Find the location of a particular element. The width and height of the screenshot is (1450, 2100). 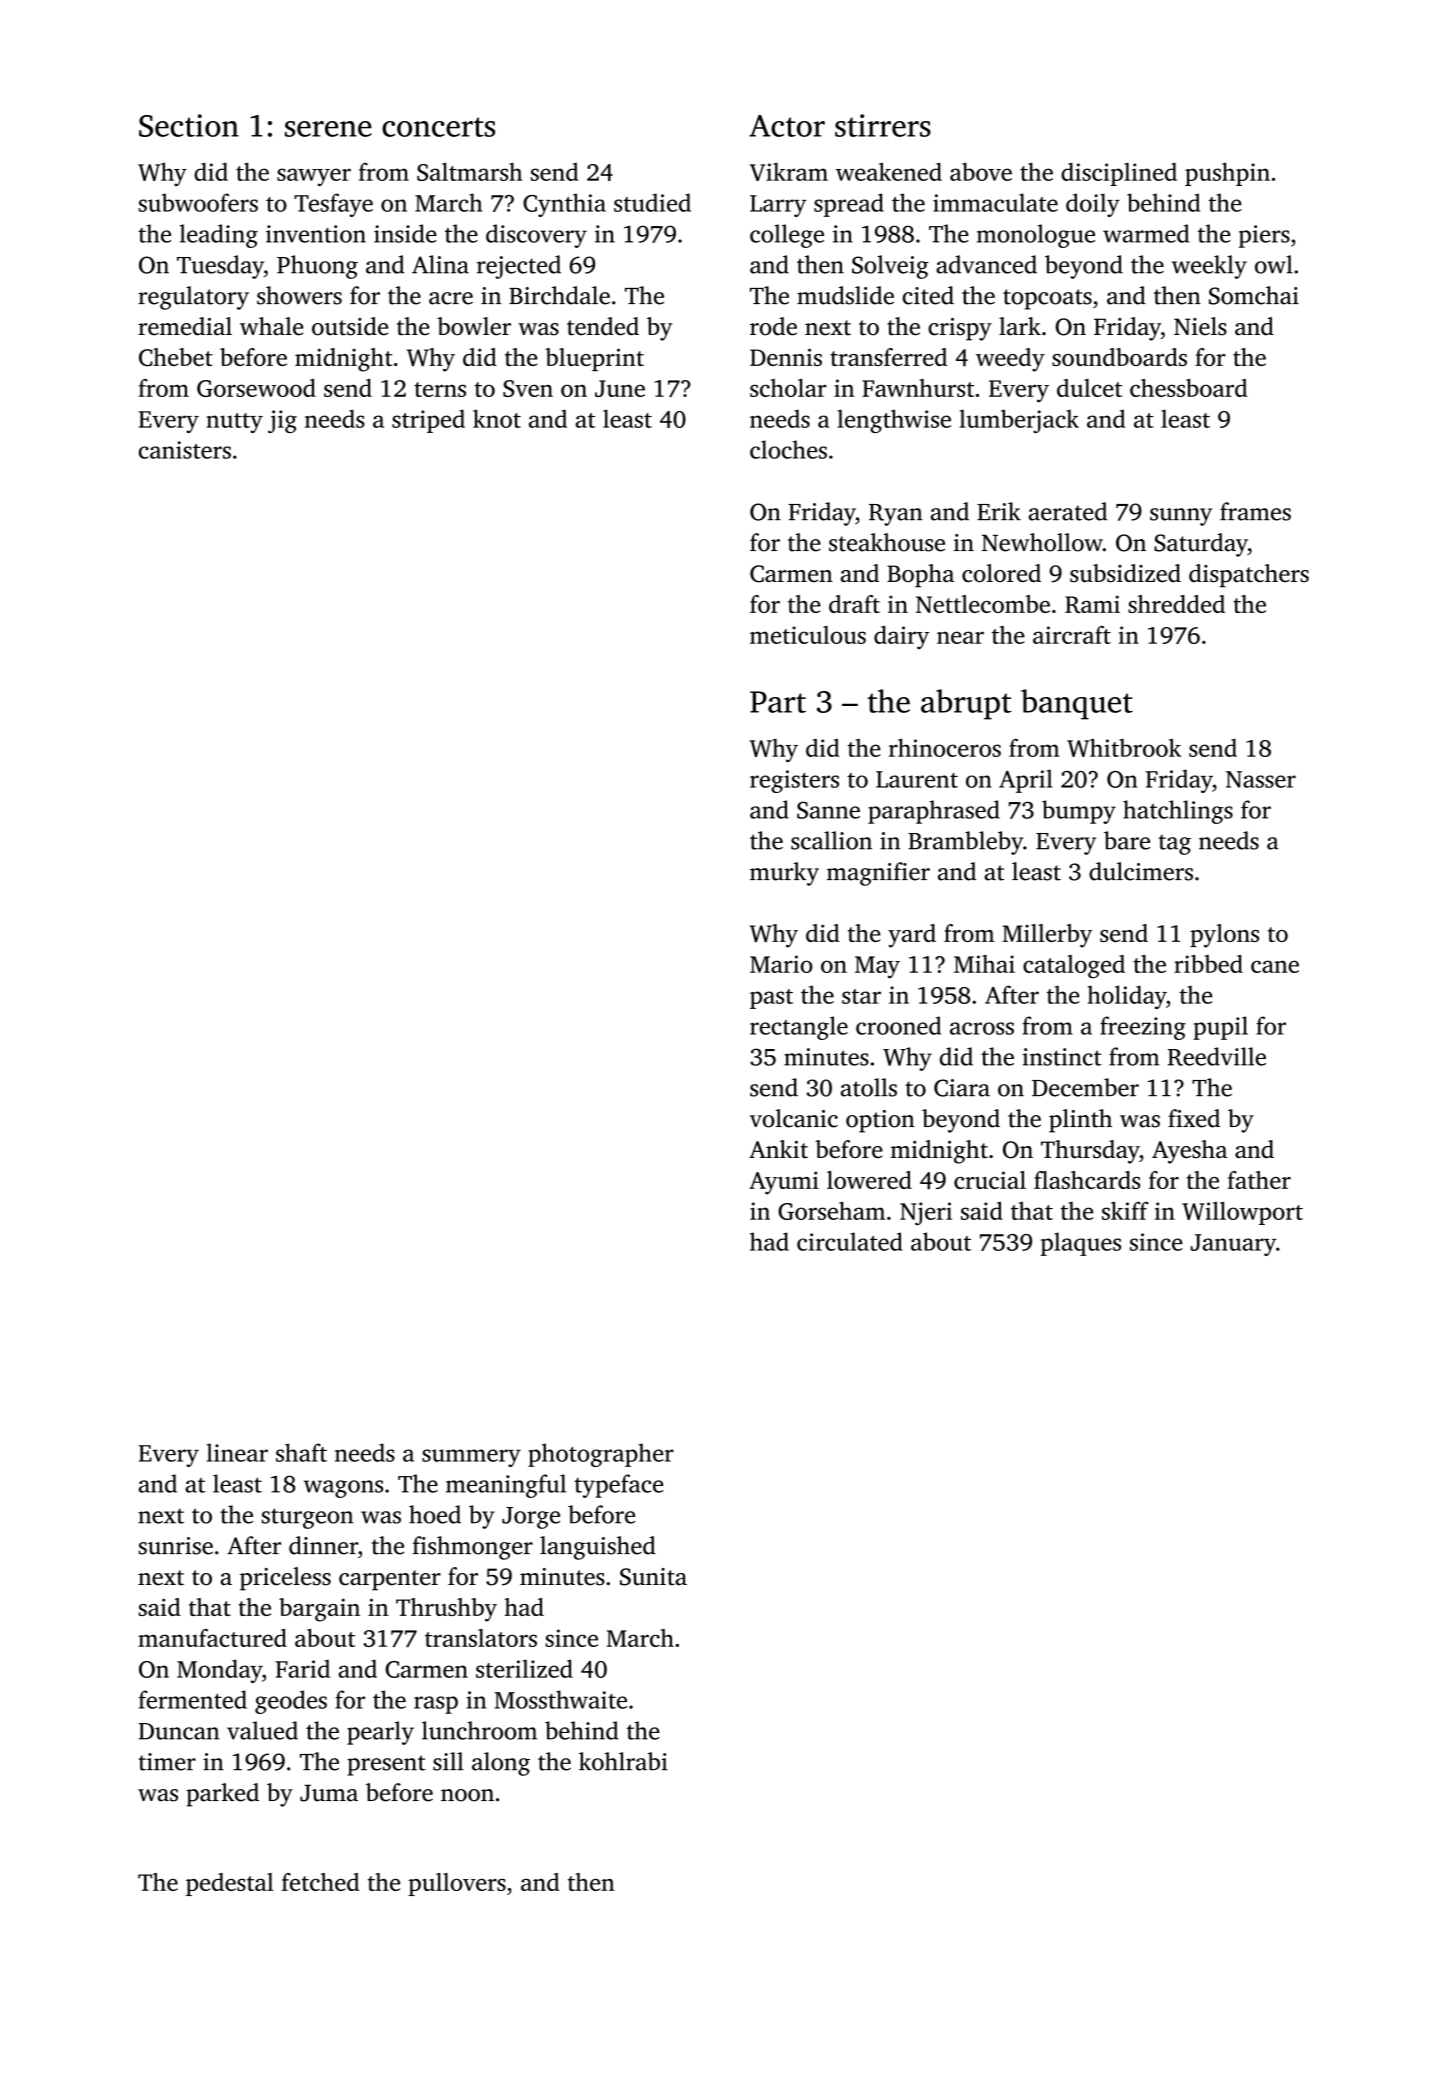

murky is located at coordinates (784, 874).
